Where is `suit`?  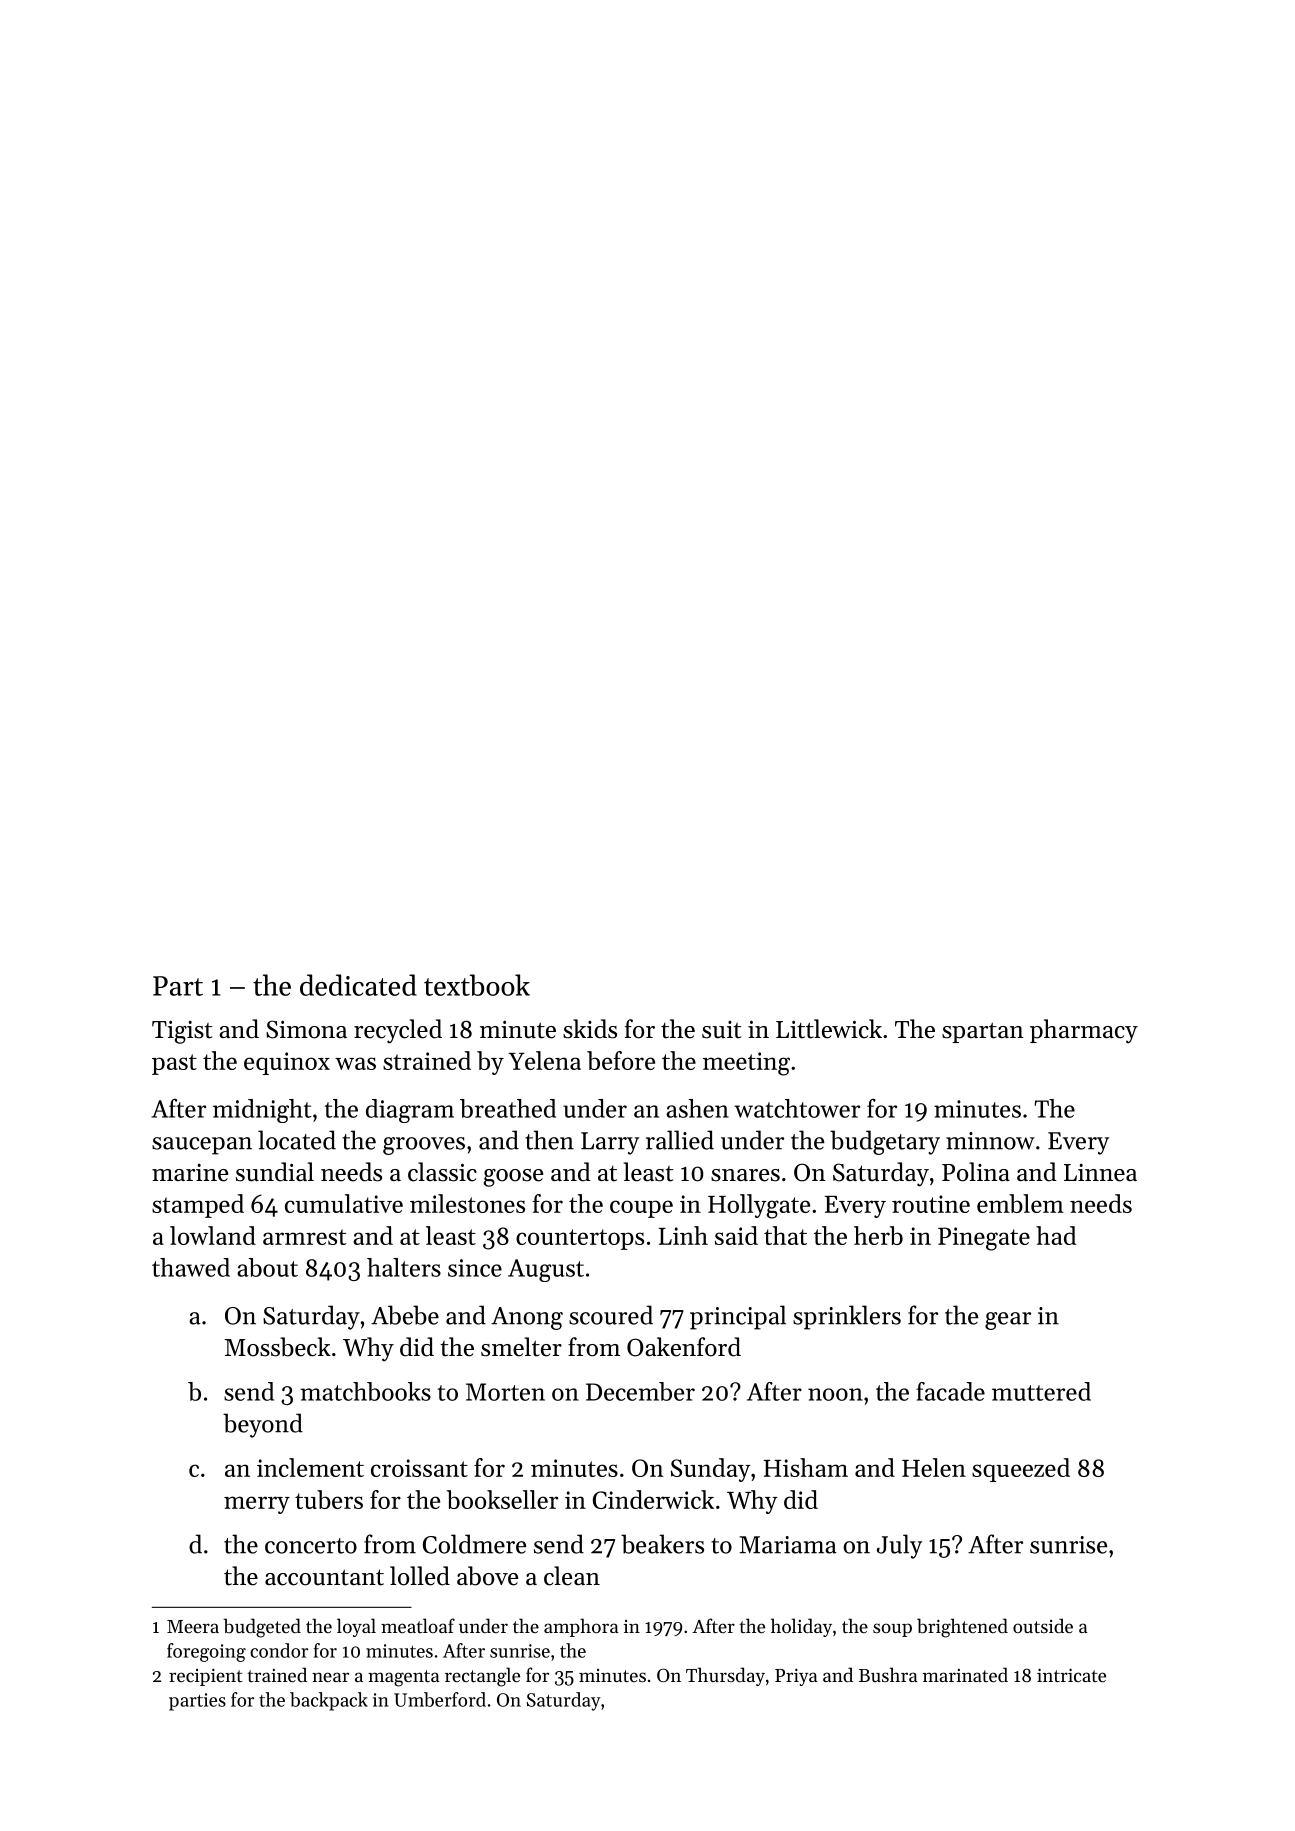
suit is located at coordinates (721, 1030).
